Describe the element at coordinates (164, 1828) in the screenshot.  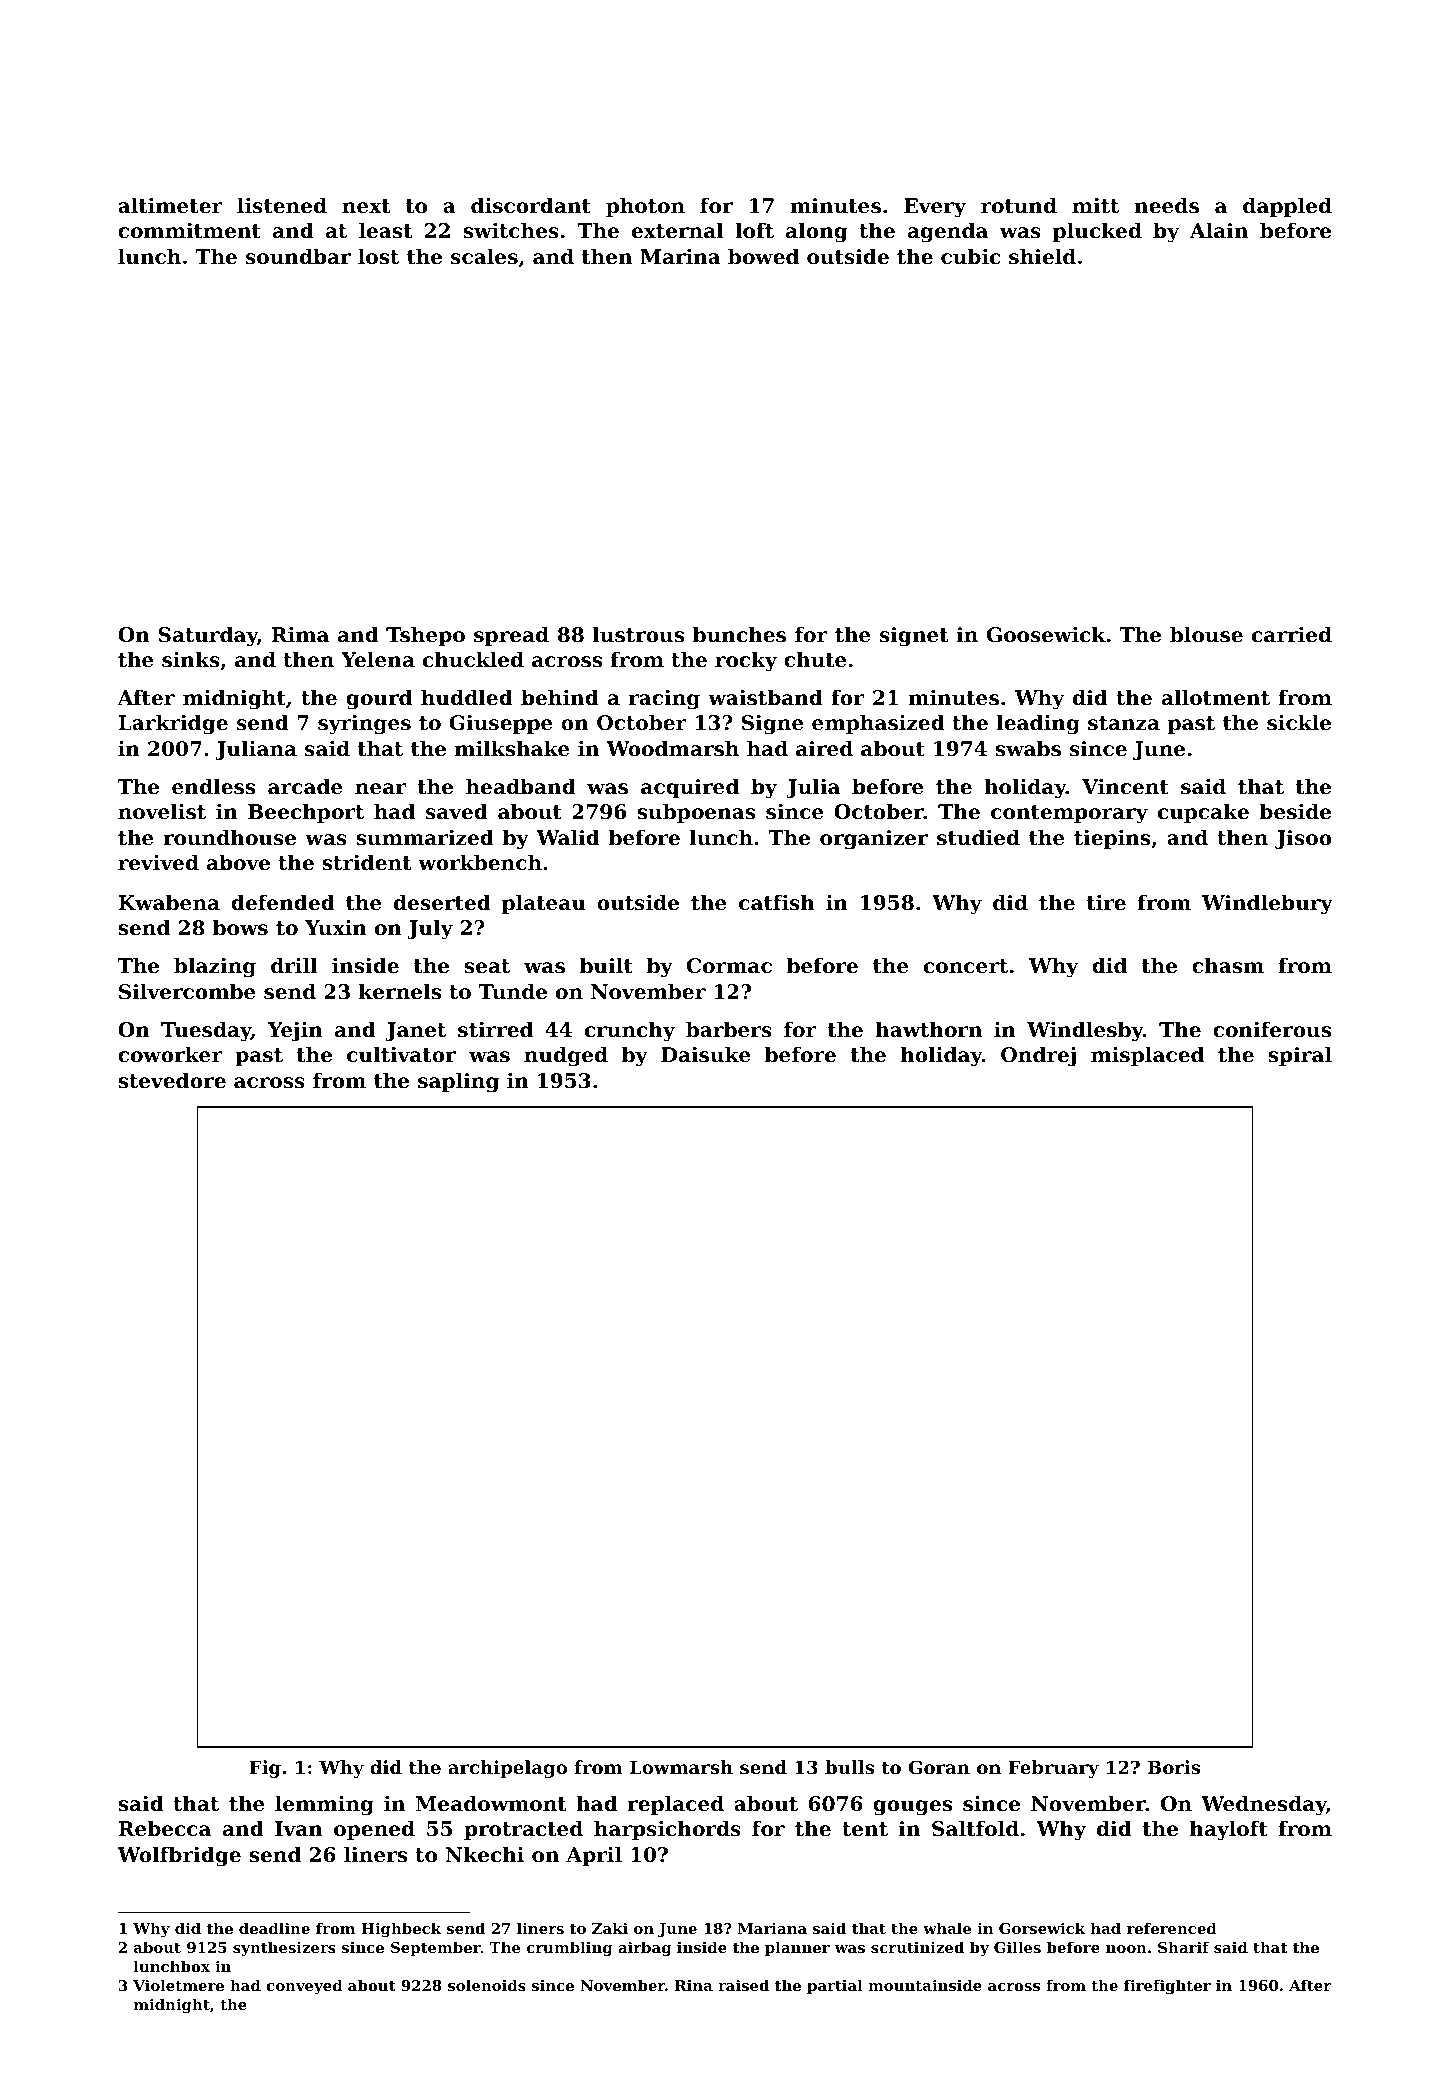
I see `Rebecca` at that location.
